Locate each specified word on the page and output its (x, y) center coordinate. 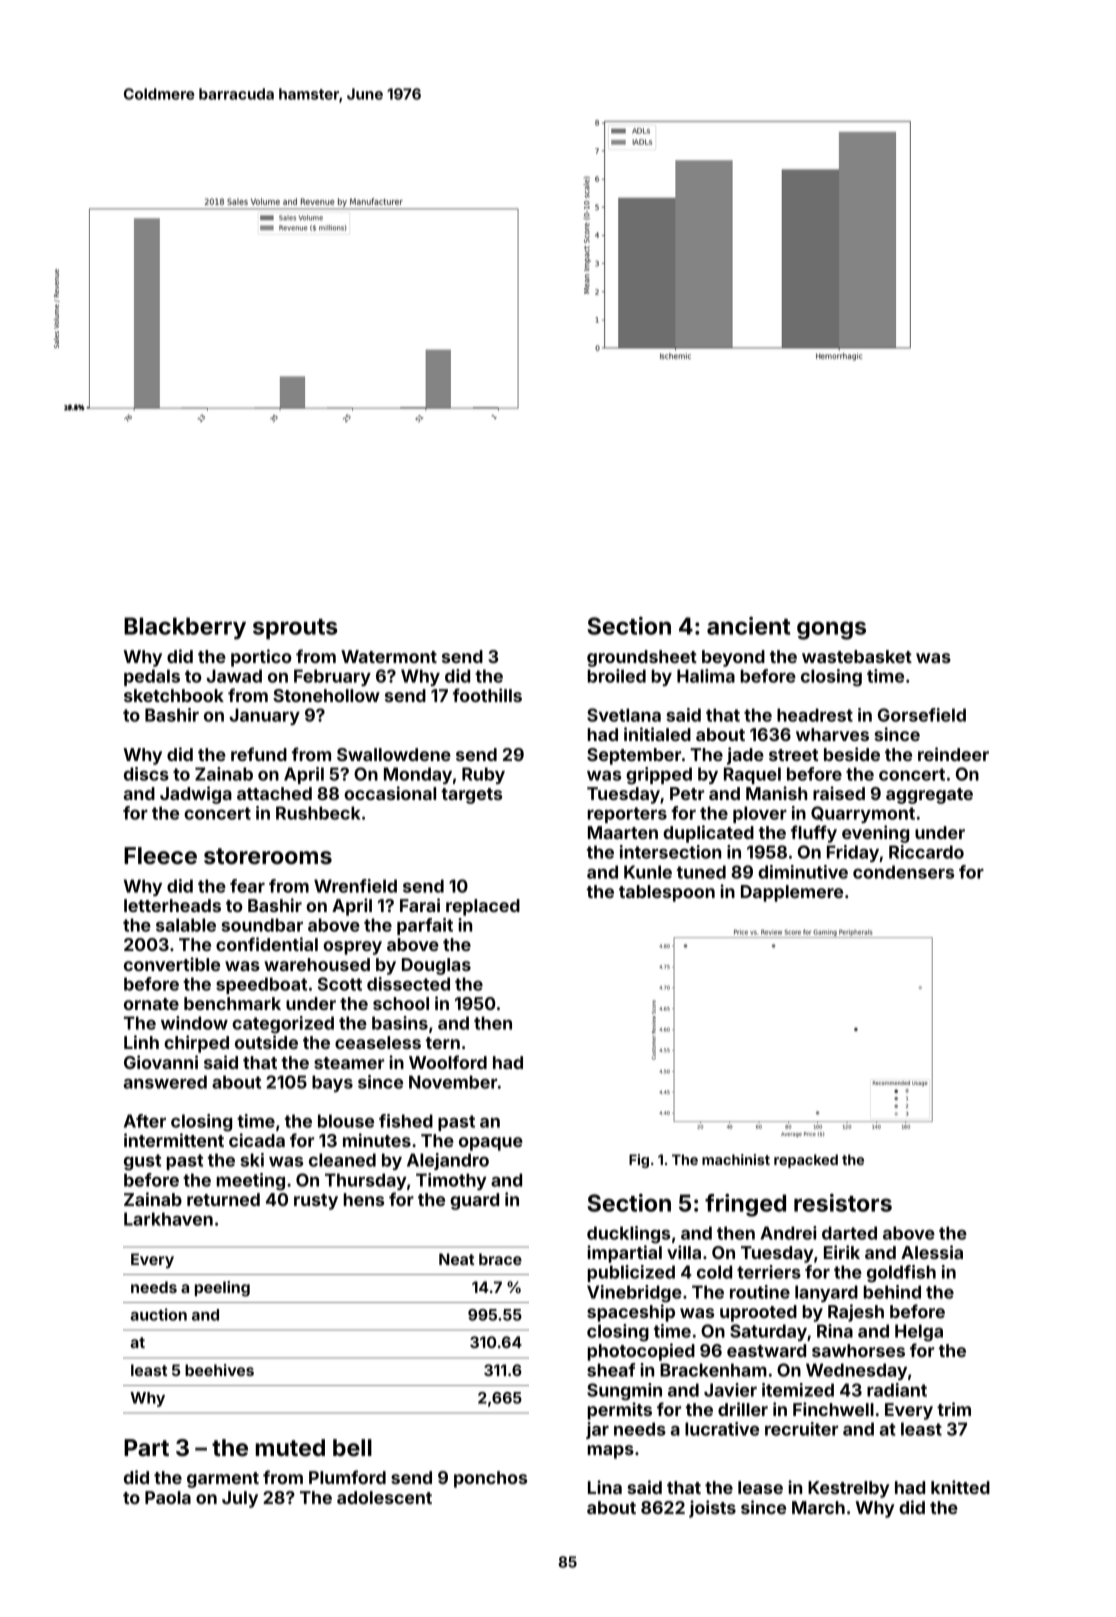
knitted (960, 1487)
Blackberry (185, 628)
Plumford (347, 1477)
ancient (748, 626)
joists (712, 1509)
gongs (831, 630)
